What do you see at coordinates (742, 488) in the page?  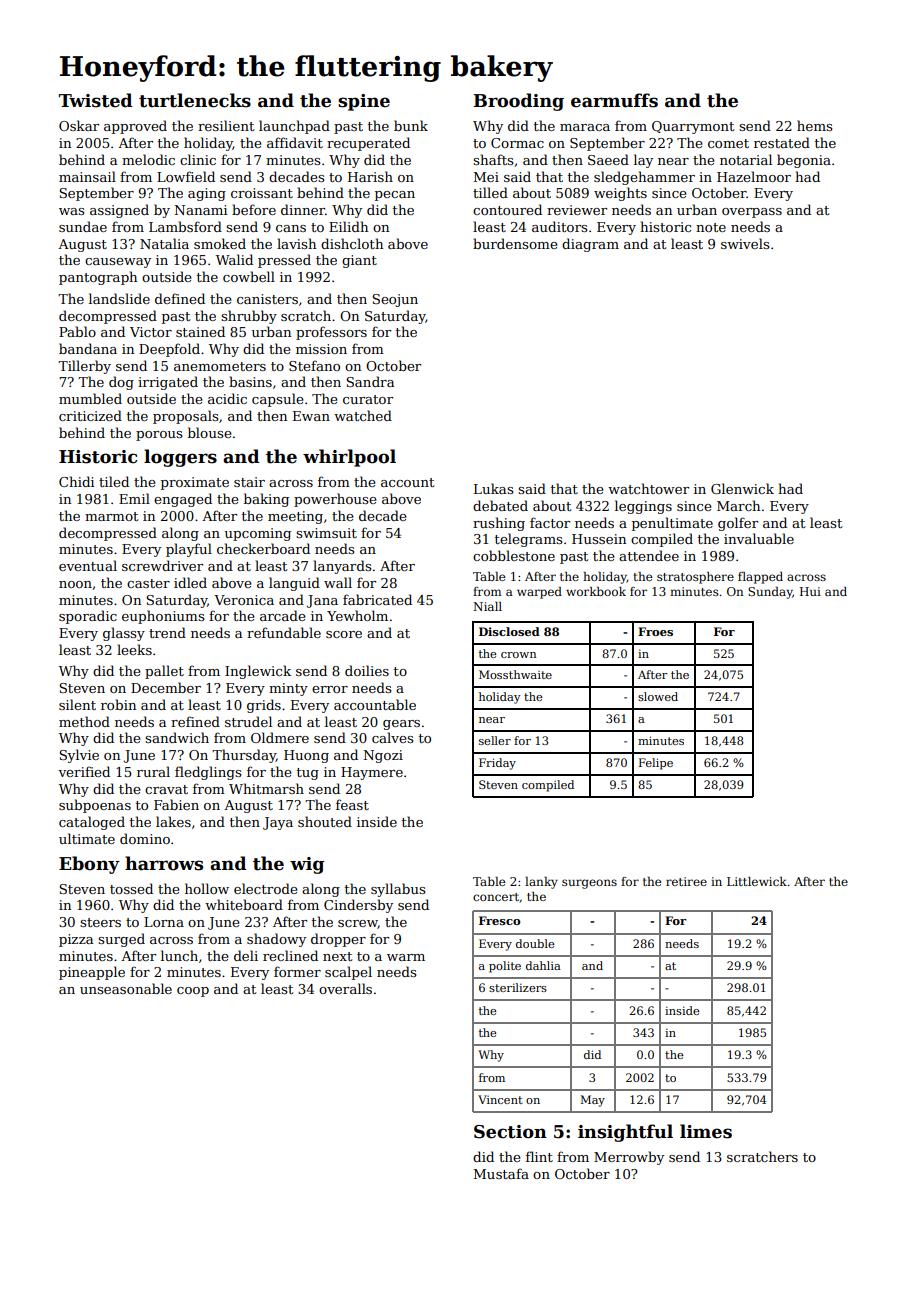 I see `Glenwick` at bounding box center [742, 488].
